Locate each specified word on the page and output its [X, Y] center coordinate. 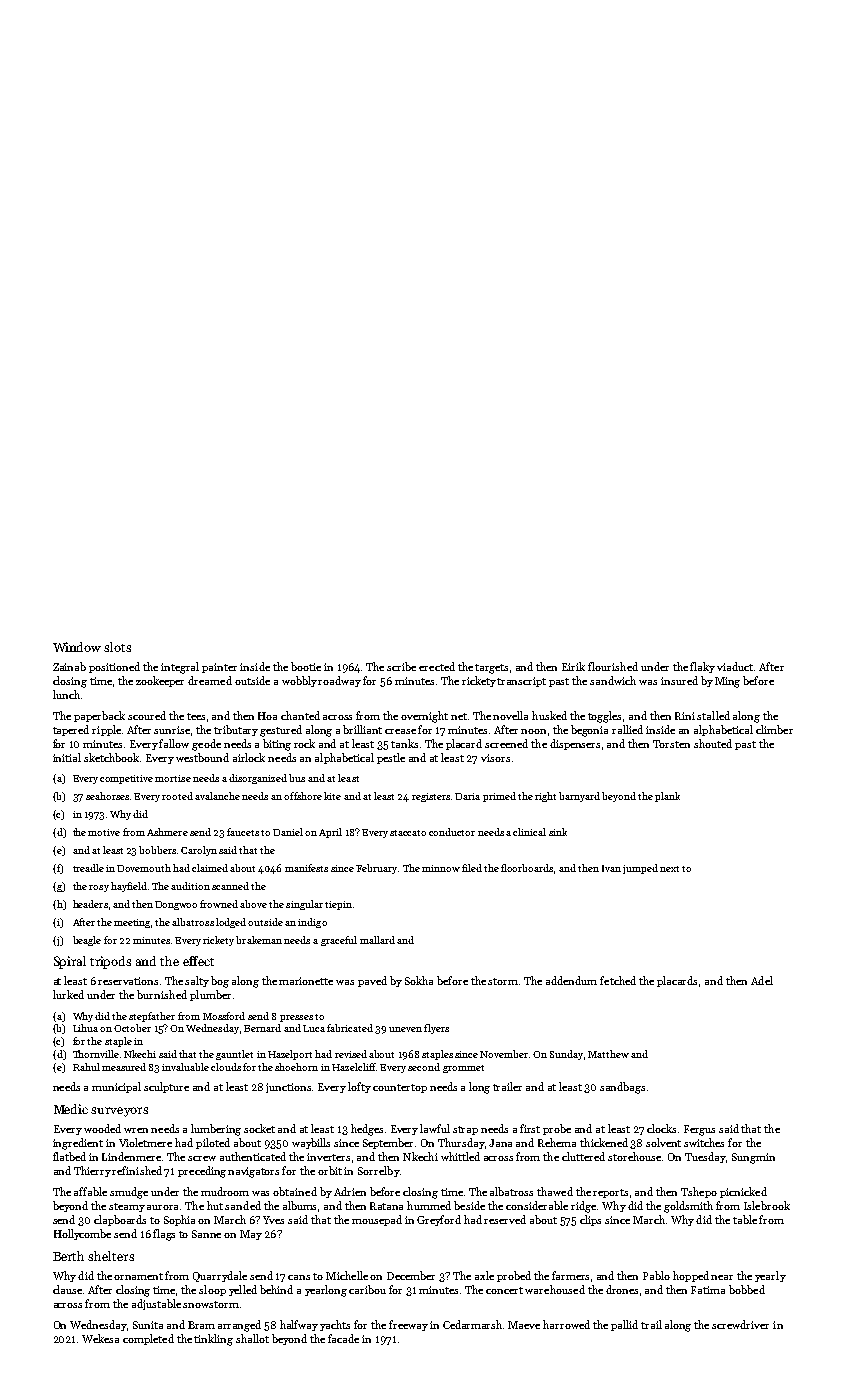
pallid [624, 1325]
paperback [99, 716]
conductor [452, 832]
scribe [401, 666]
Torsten [671, 744]
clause [67, 1289]
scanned [230, 886]
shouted [713, 743]
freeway [408, 1325]
